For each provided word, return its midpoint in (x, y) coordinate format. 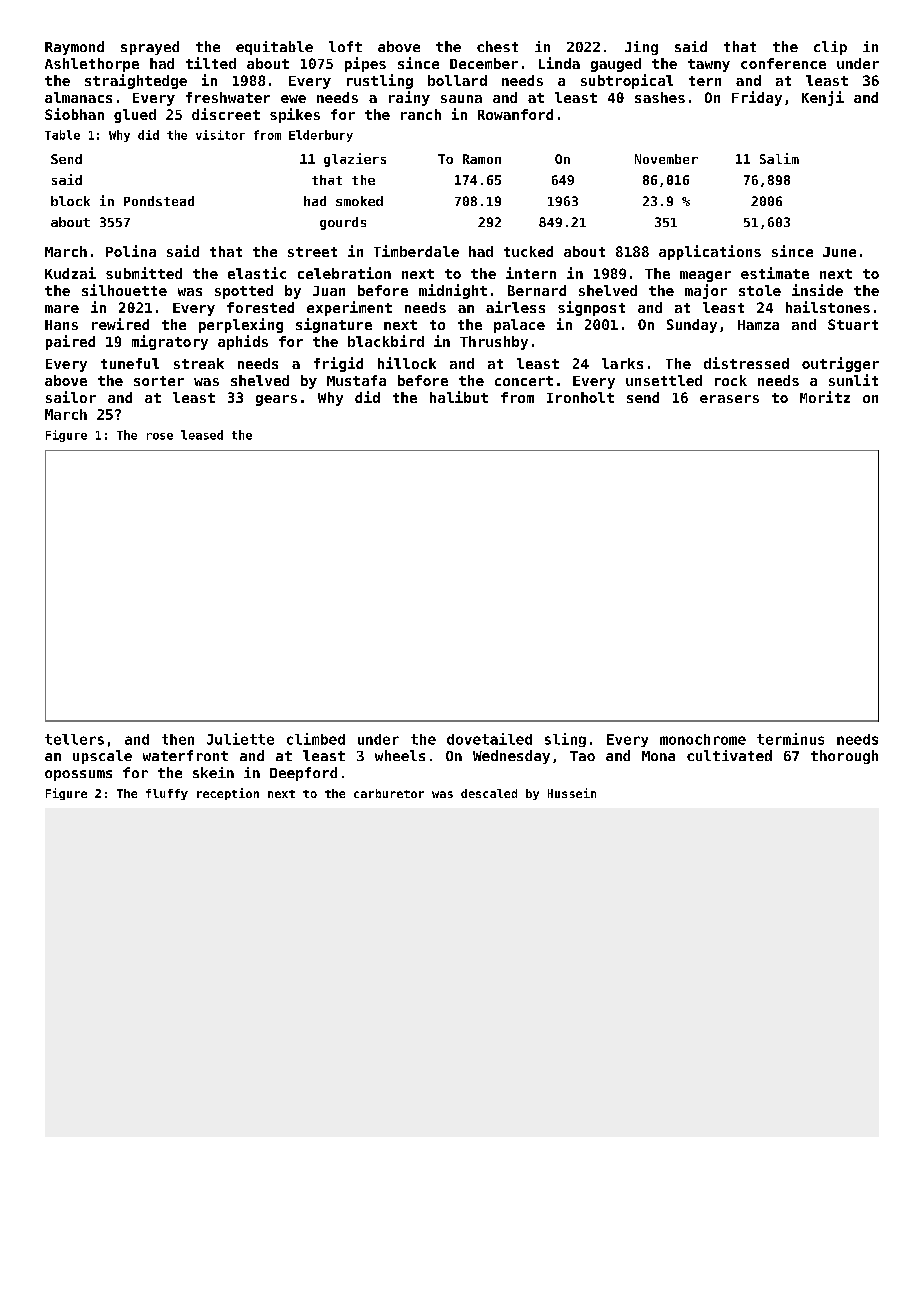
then (178, 739)
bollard (457, 80)
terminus (790, 739)
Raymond (74, 48)
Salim (779, 158)
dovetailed (489, 739)
